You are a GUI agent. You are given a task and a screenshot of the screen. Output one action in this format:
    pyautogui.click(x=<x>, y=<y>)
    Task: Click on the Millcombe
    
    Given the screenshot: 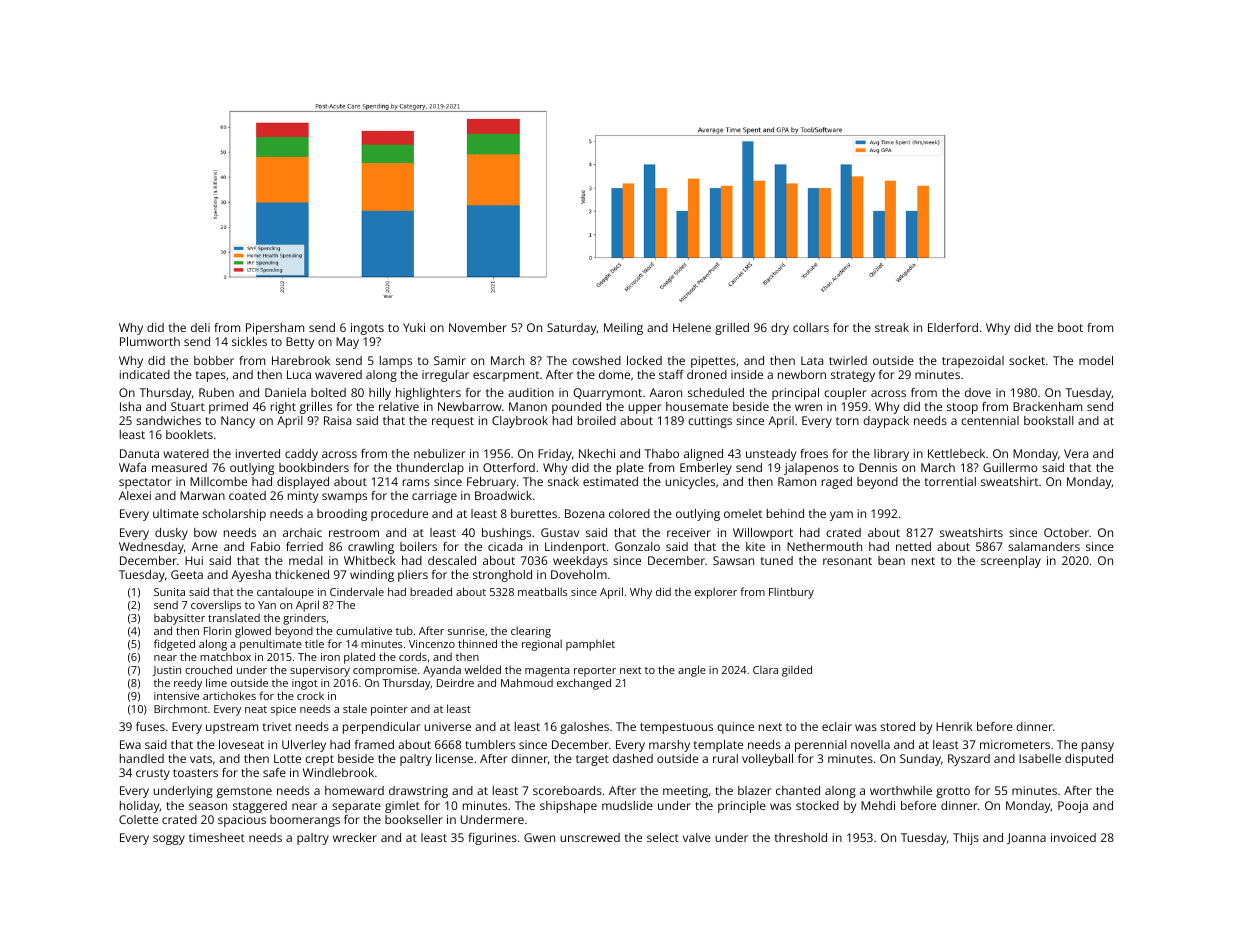 What is the action you would take?
    pyautogui.click(x=218, y=481)
